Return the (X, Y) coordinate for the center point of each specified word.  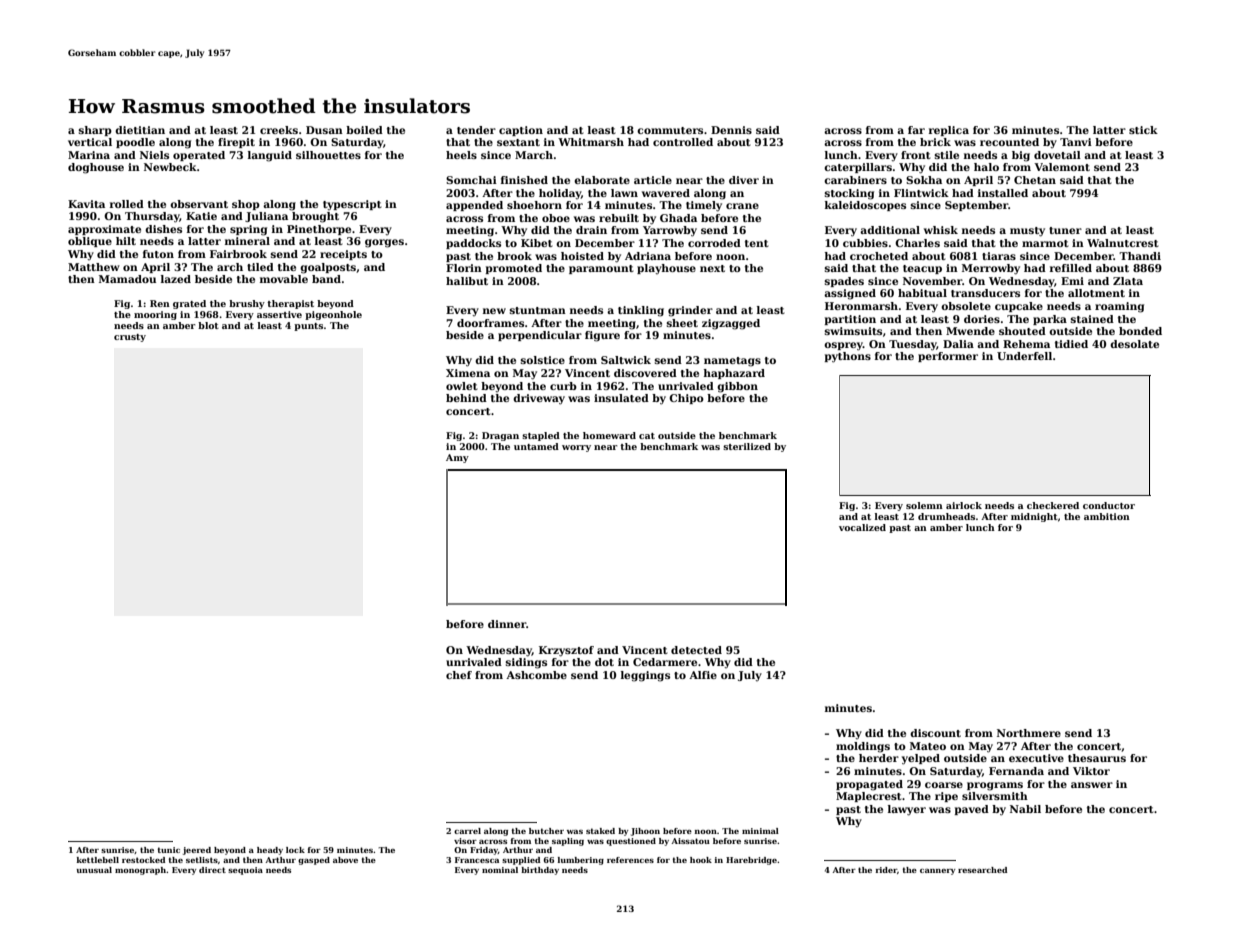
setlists (202, 860)
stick (1143, 130)
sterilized (747, 446)
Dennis (731, 130)
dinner (507, 624)
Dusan (324, 130)
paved (971, 810)
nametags (732, 362)
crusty (130, 338)
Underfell (1024, 356)
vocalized (862, 527)
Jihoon (645, 832)
